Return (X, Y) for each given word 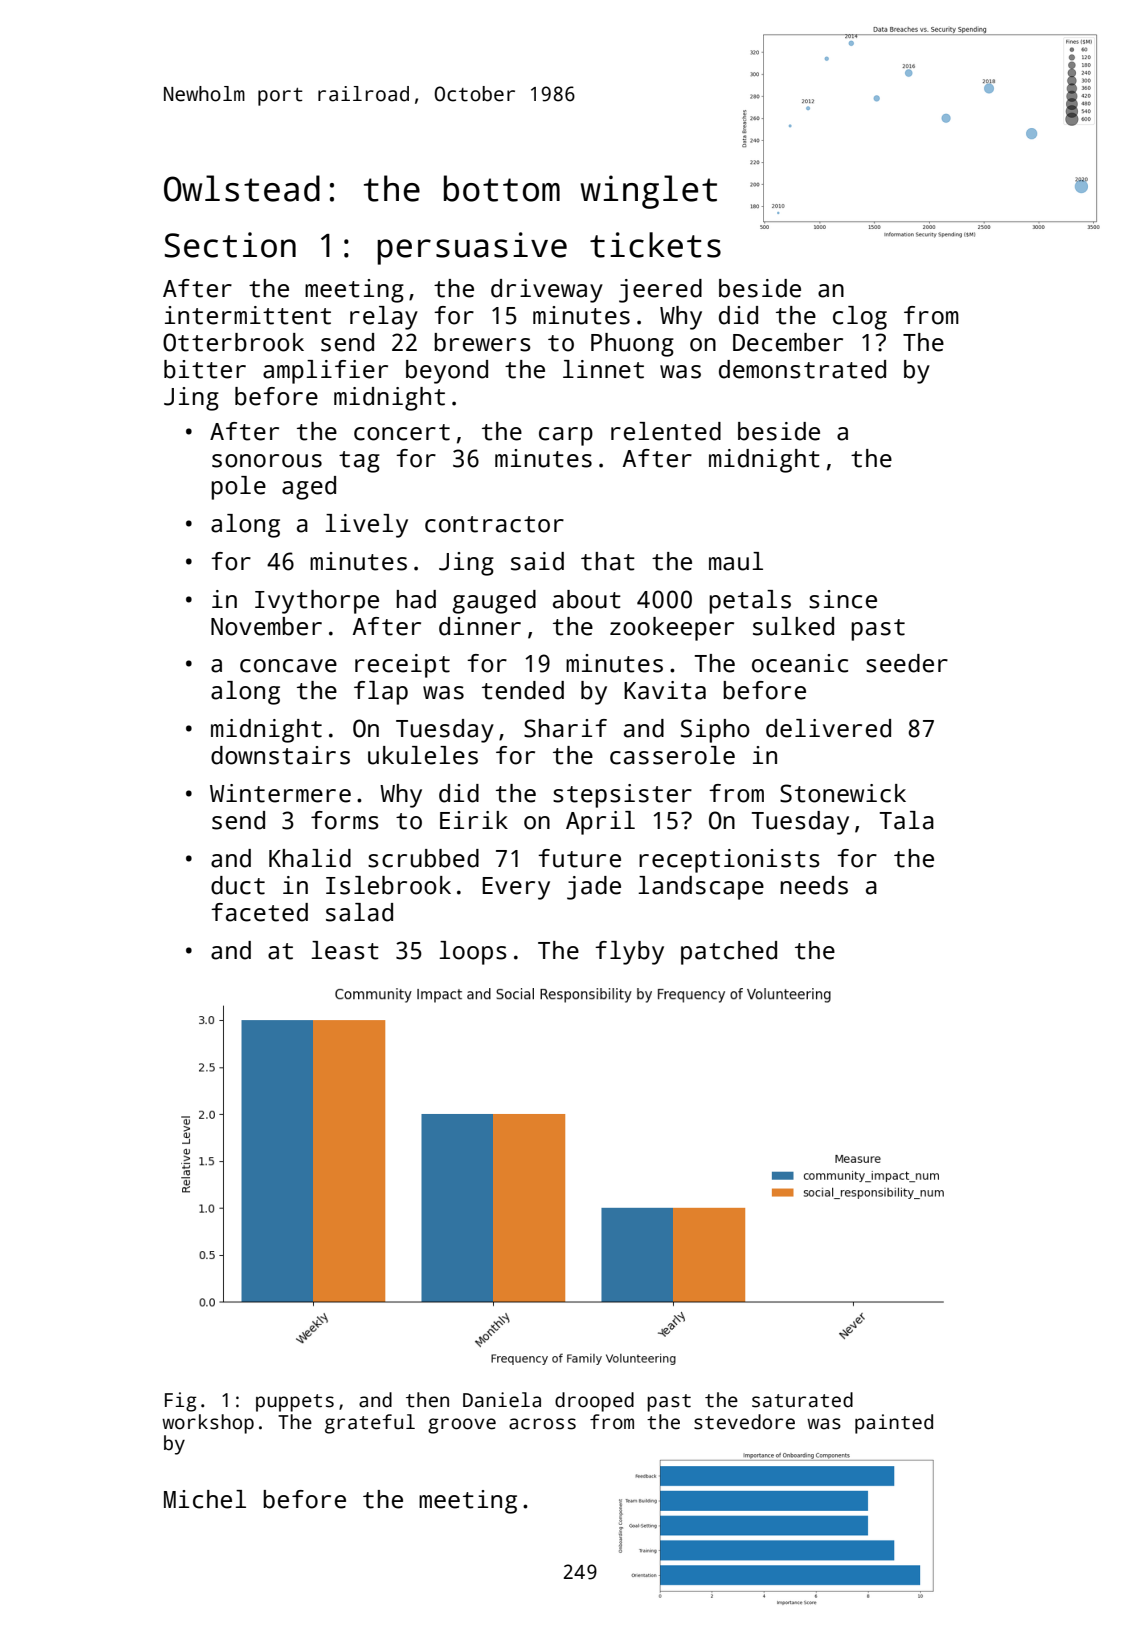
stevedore (744, 1422)
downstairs (280, 755)
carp (566, 436)
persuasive (472, 248)
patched (729, 953)
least (345, 950)
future (579, 858)
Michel (205, 1499)
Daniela (502, 1400)
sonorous (267, 461)
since (843, 599)
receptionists (729, 861)
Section (230, 245)
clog (860, 318)
